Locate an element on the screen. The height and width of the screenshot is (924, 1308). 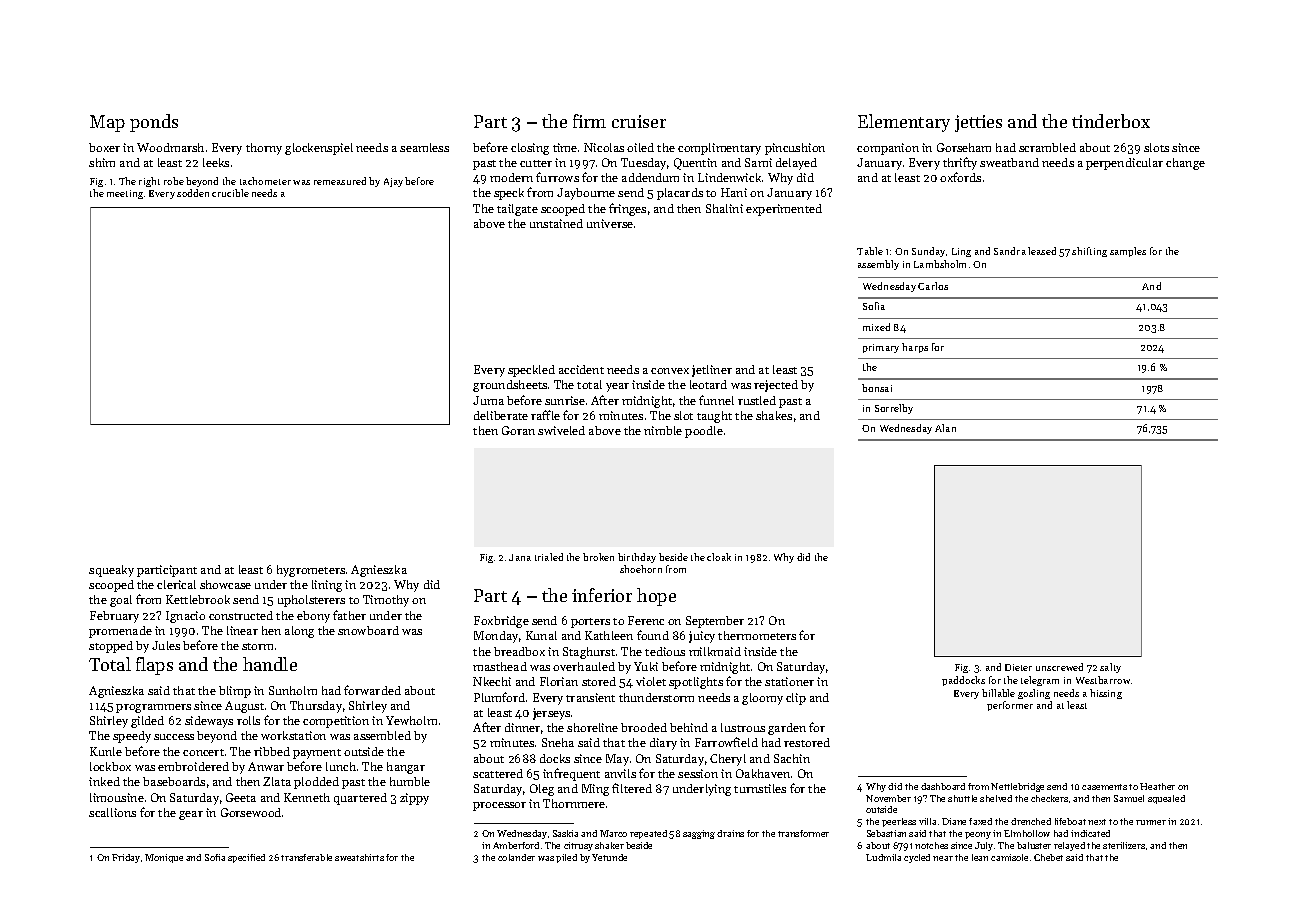
flaps is located at coordinates (154, 666).
